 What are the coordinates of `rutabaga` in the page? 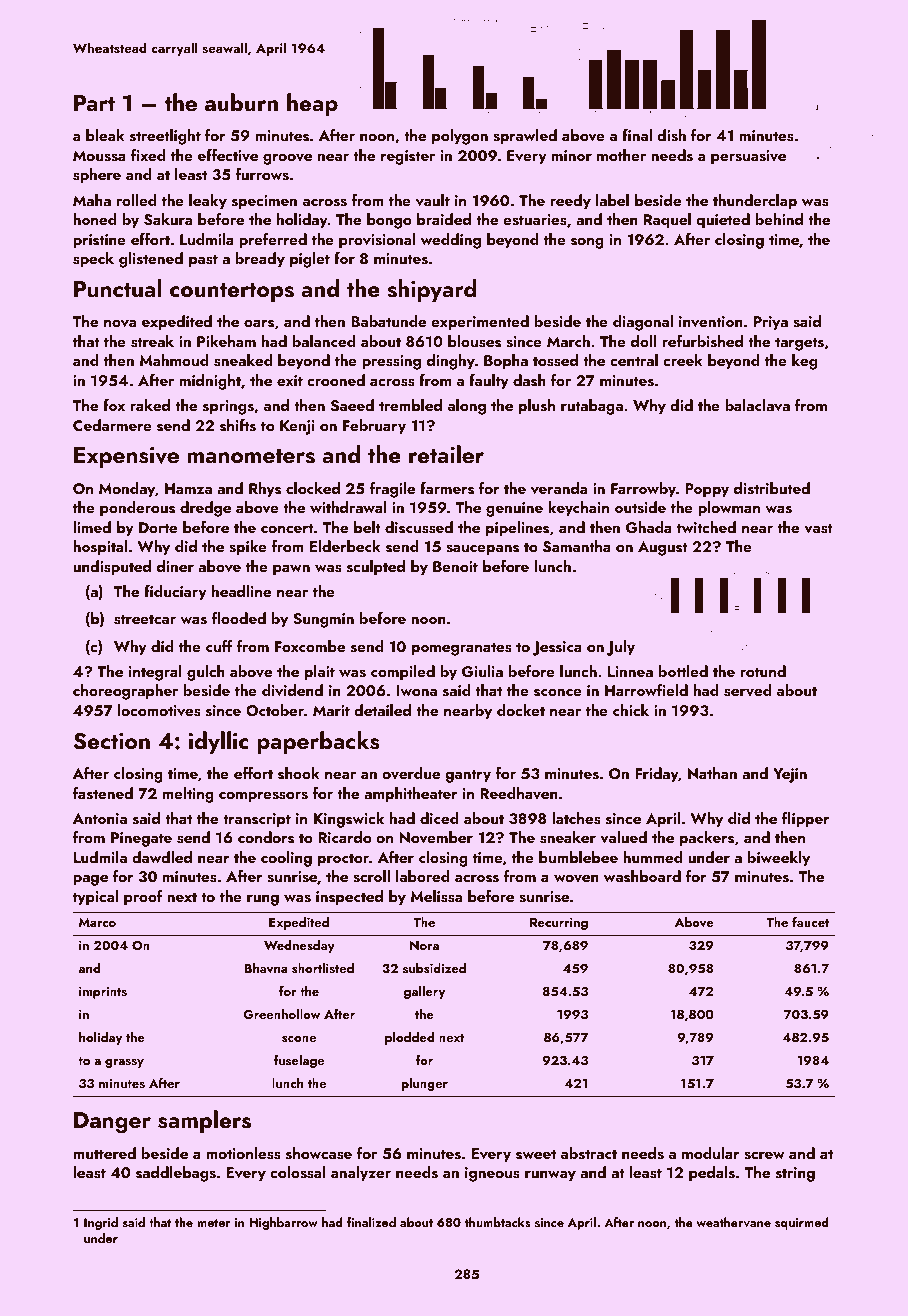 It's located at (592, 407).
